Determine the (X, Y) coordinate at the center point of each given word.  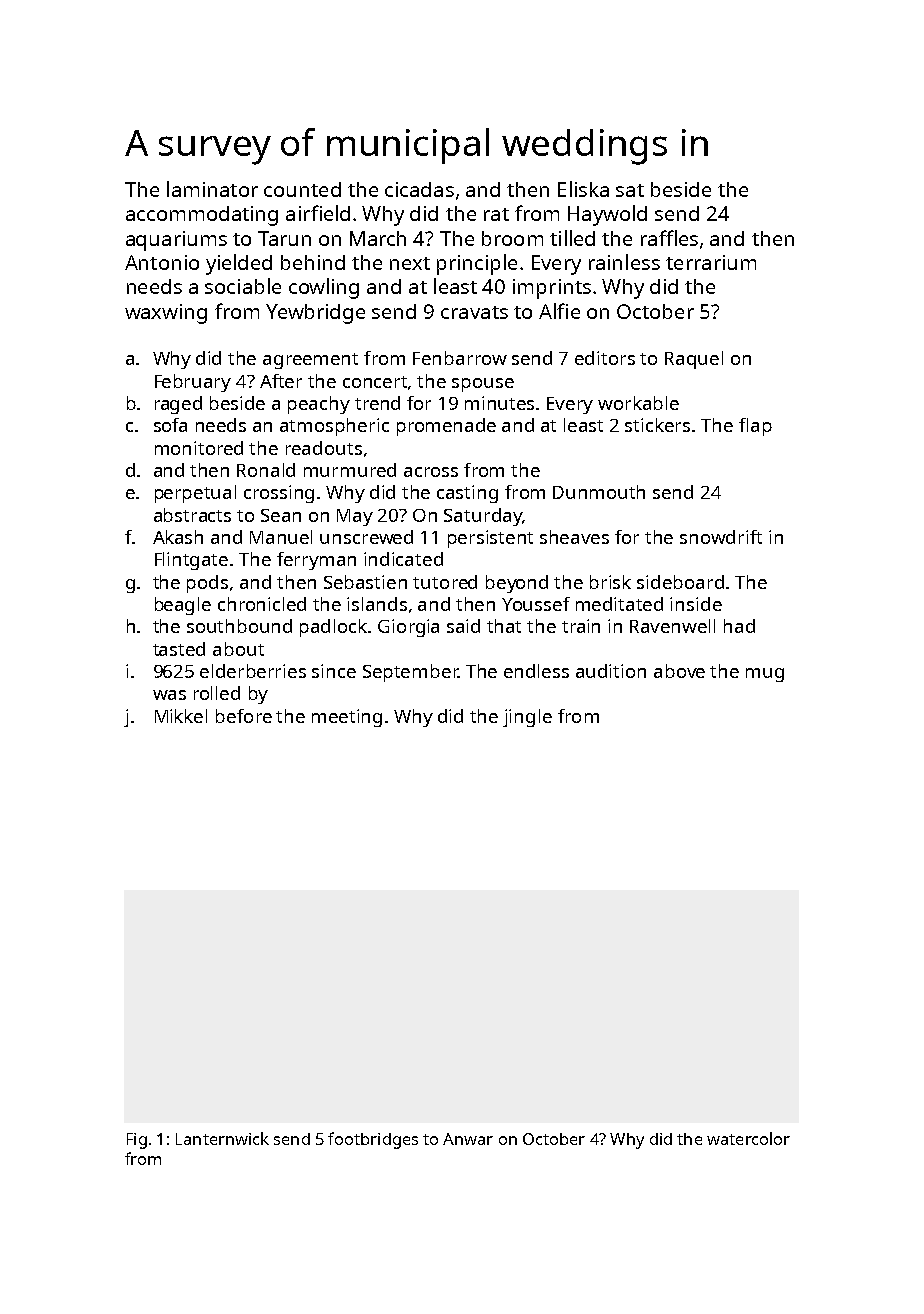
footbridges (373, 1140)
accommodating (202, 216)
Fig (137, 1141)
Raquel (694, 360)
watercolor (748, 1138)
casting (467, 494)
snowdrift (721, 537)
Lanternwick (222, 1138)
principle (477, 264)
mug (765, 675)
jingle (527, 718)
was (169, 695)
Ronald (266, 470)
